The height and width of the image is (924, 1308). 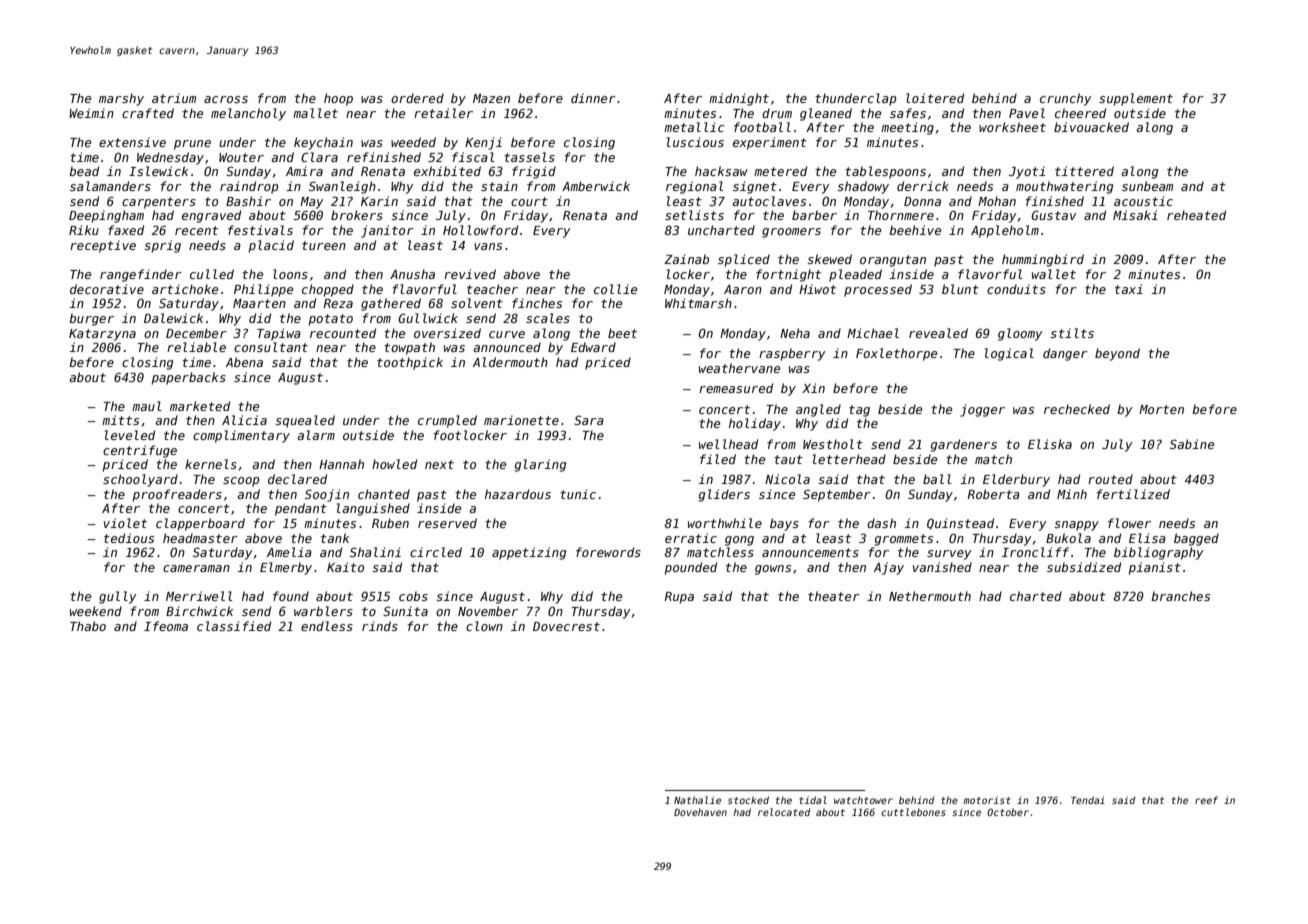 I want to click on Nethermouth, so click(x=930, y=596).
